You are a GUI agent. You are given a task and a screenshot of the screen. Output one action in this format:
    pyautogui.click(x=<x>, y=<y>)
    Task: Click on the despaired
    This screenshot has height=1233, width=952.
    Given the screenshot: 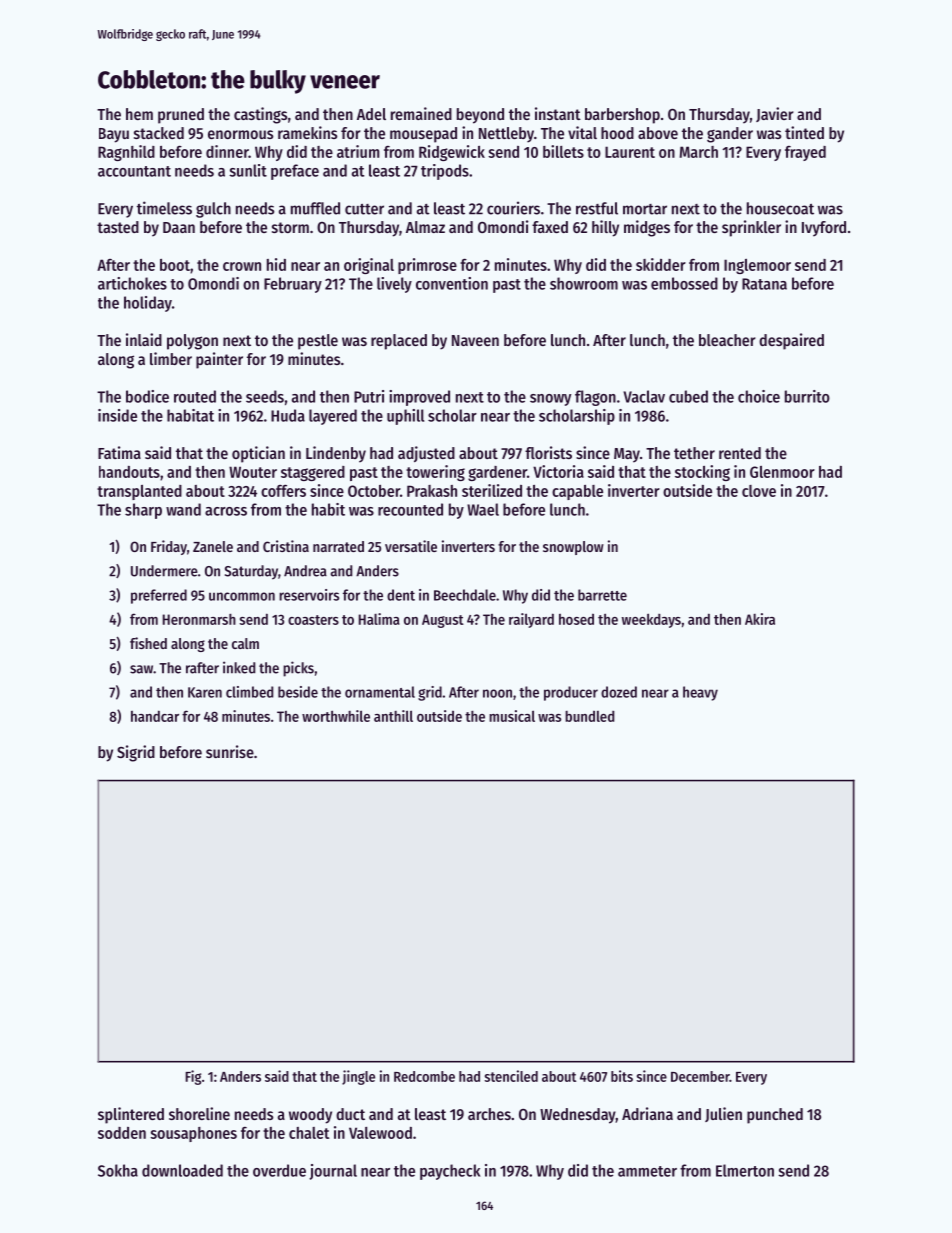 What is the action you would take?
    pyautogui.click(x=791, y=341)
